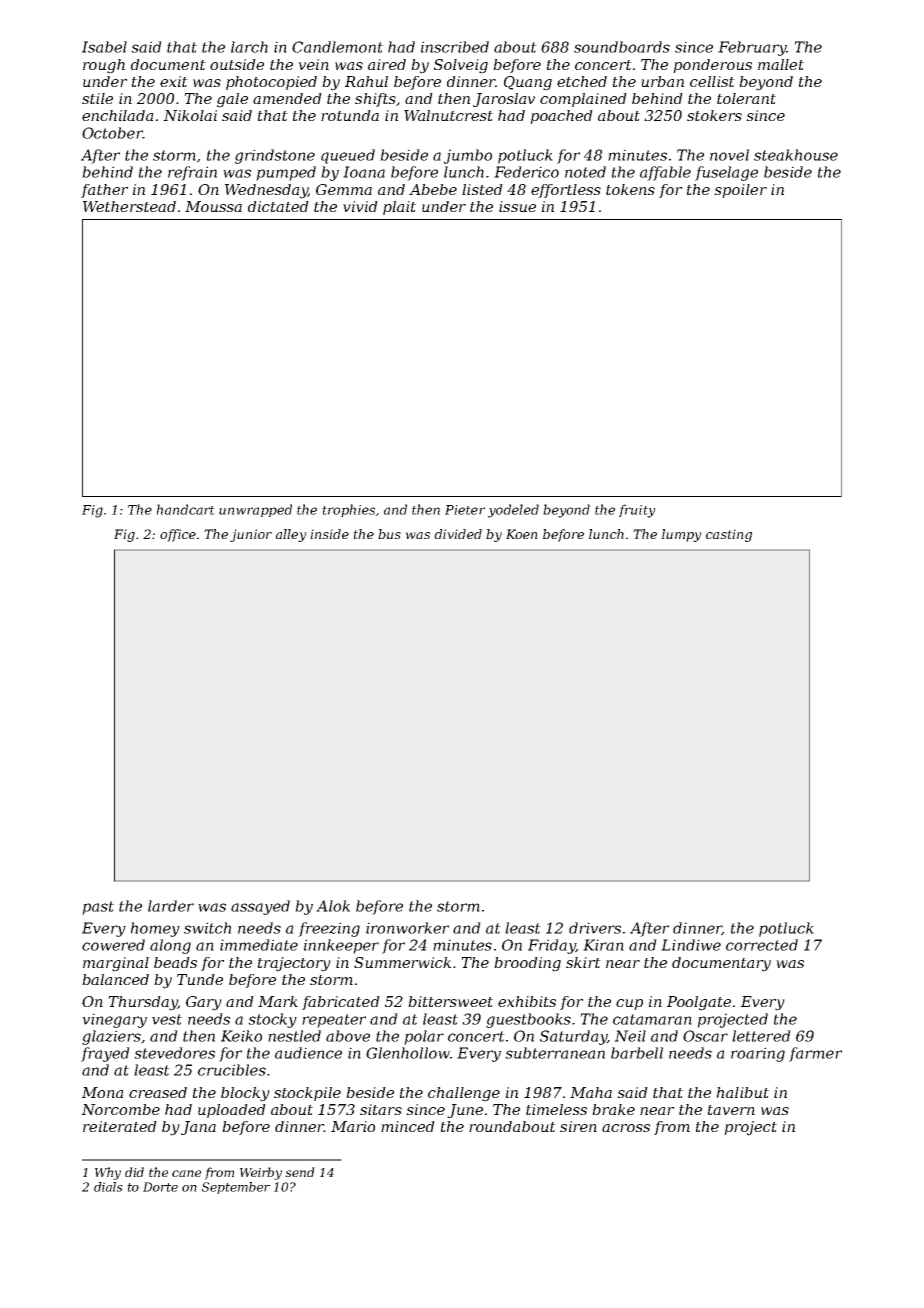 This page has width=924, height=1308. Describe the element at coordinates (731, 1110) in the page. I see `tavern` at that location.
